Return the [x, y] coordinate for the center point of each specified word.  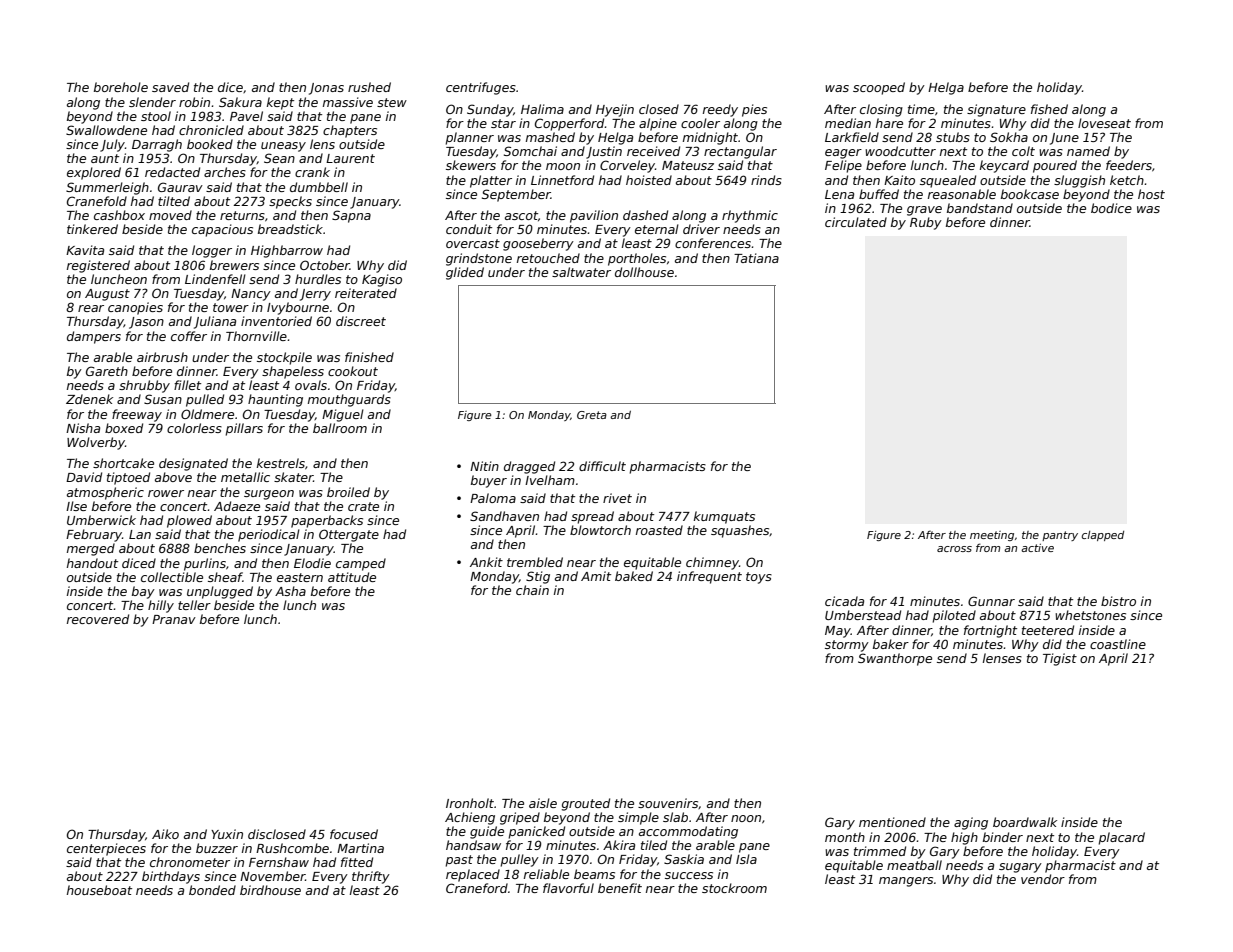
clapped [1103, 536]
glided [465, 273]
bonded [212, 890]
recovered [98, 619]
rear [91, 308]
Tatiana [756, 258]
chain [532, 590]
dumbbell [319, 187]
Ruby [926, 223]
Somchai [530, 151]
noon [746, 818]
